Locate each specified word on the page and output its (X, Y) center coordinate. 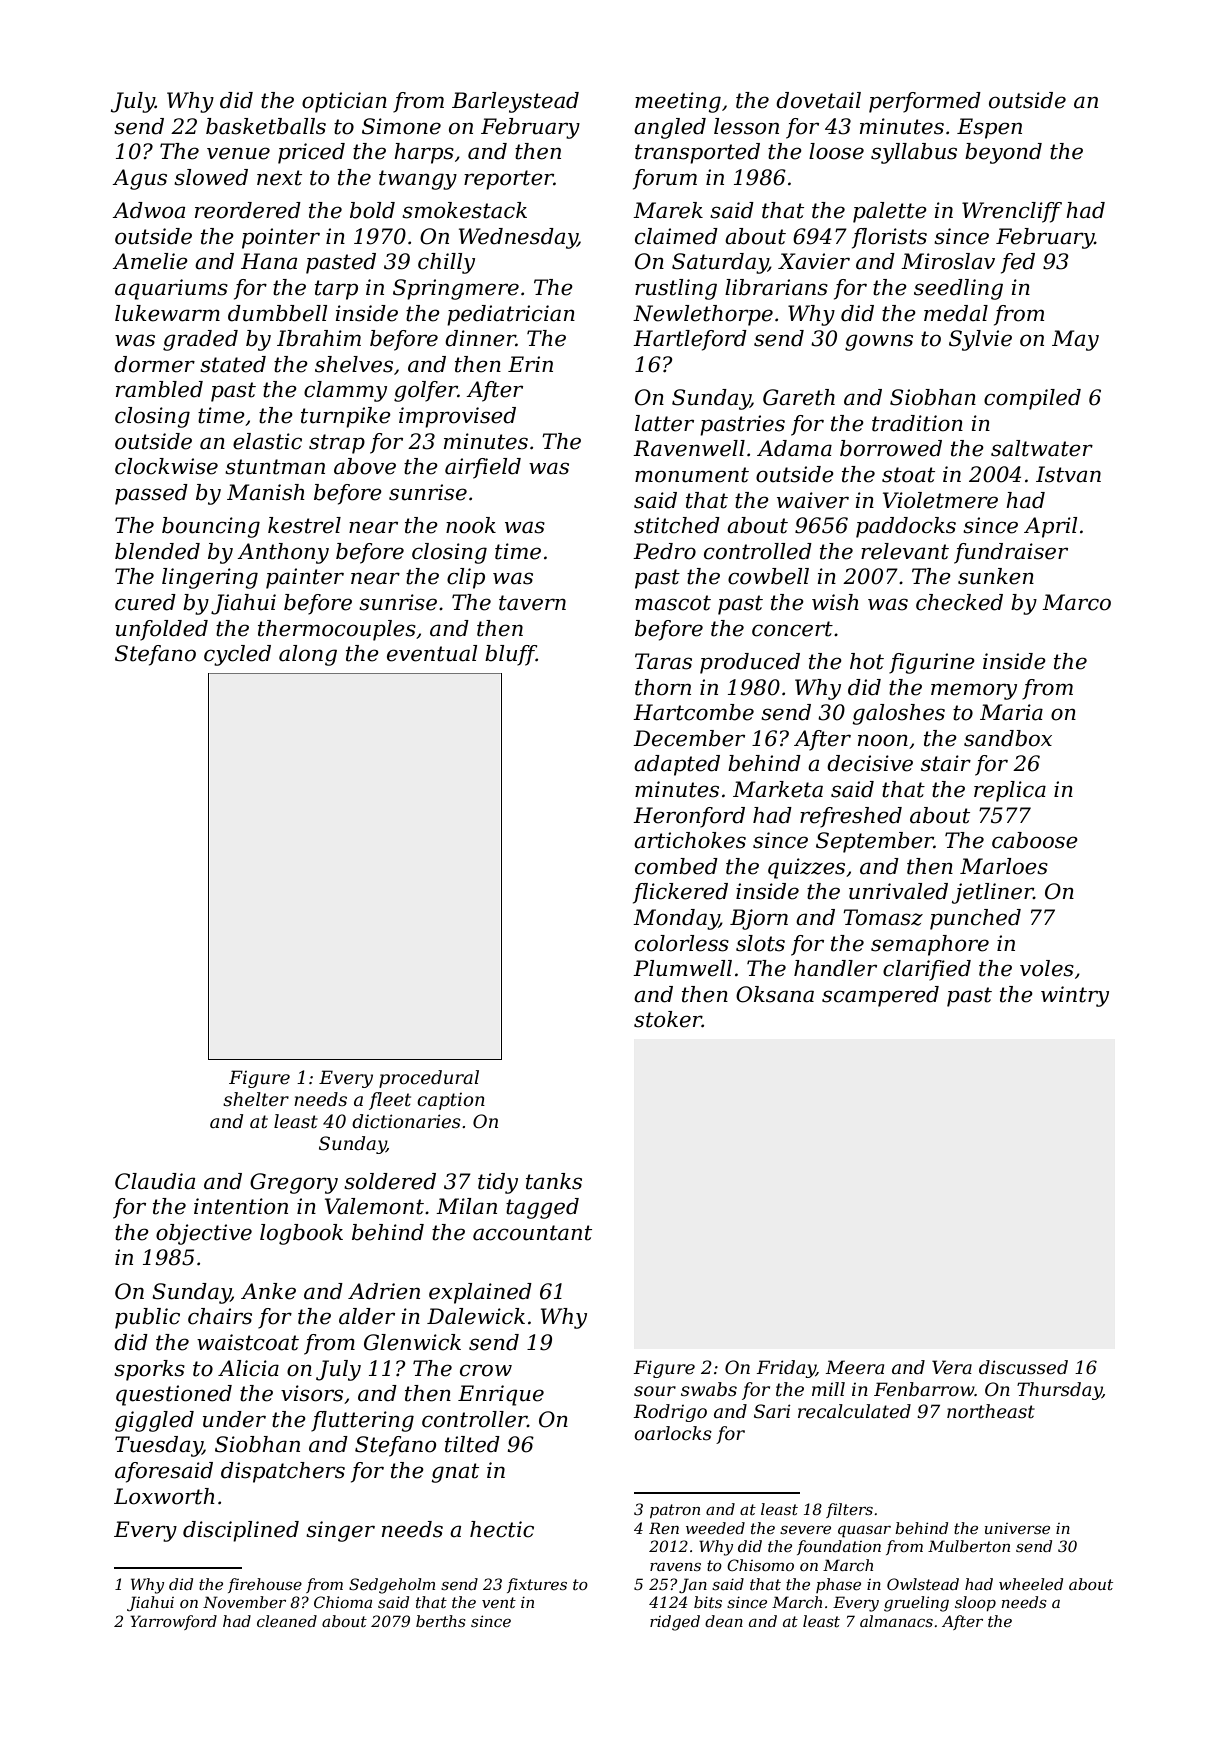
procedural (429, 1079)
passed (151, 494)
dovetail (818, 100)
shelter (256, 1099)
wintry (1075, 996)
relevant (905, 551)
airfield (483, 468)
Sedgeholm (392, 1586)
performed (925, 102)
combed (676, 866)
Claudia (155, 1181)
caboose (1035, 840)
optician (344, 102)
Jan (693, 1585)
